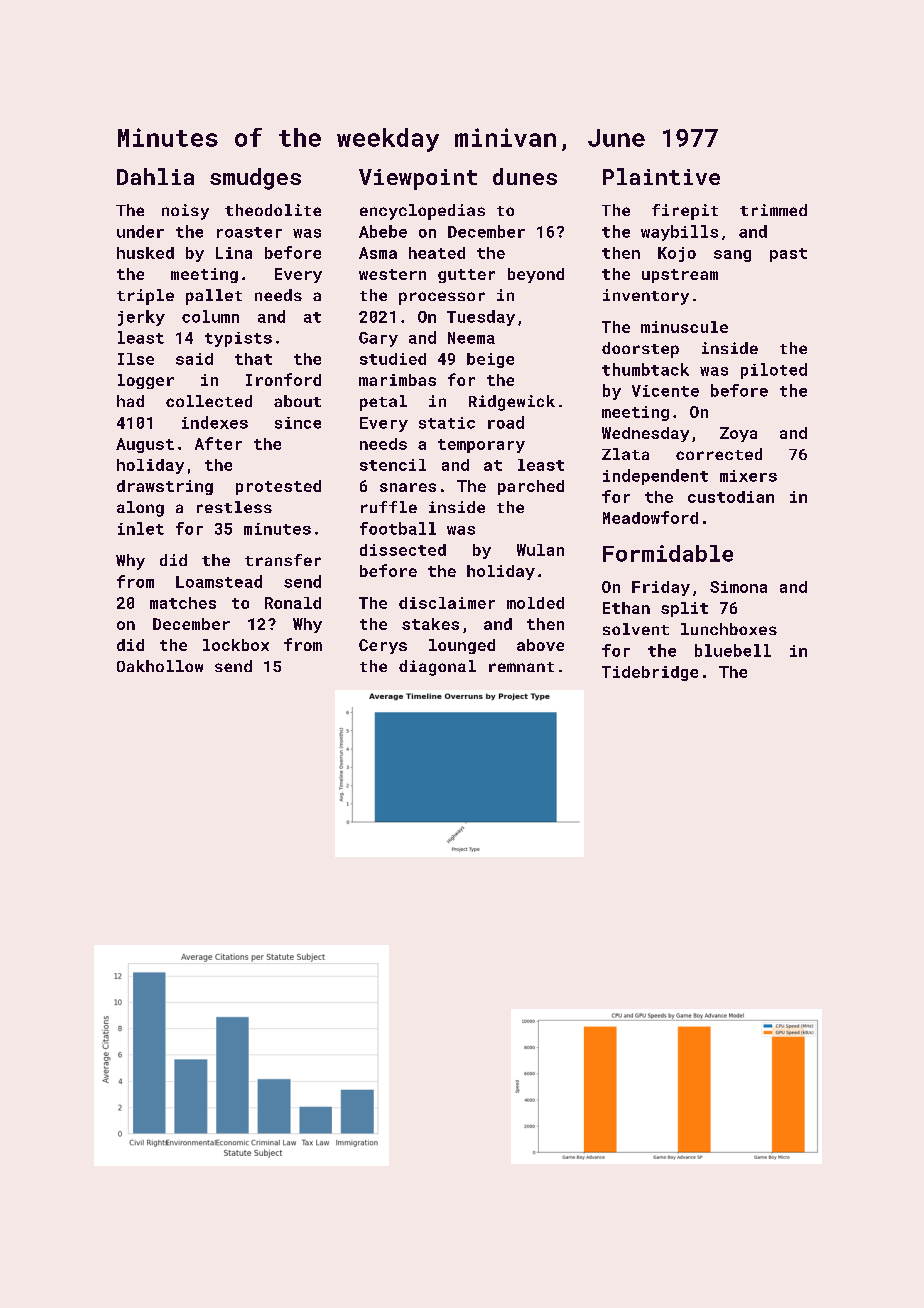  I want to click on inlet, so click(141, 528).
